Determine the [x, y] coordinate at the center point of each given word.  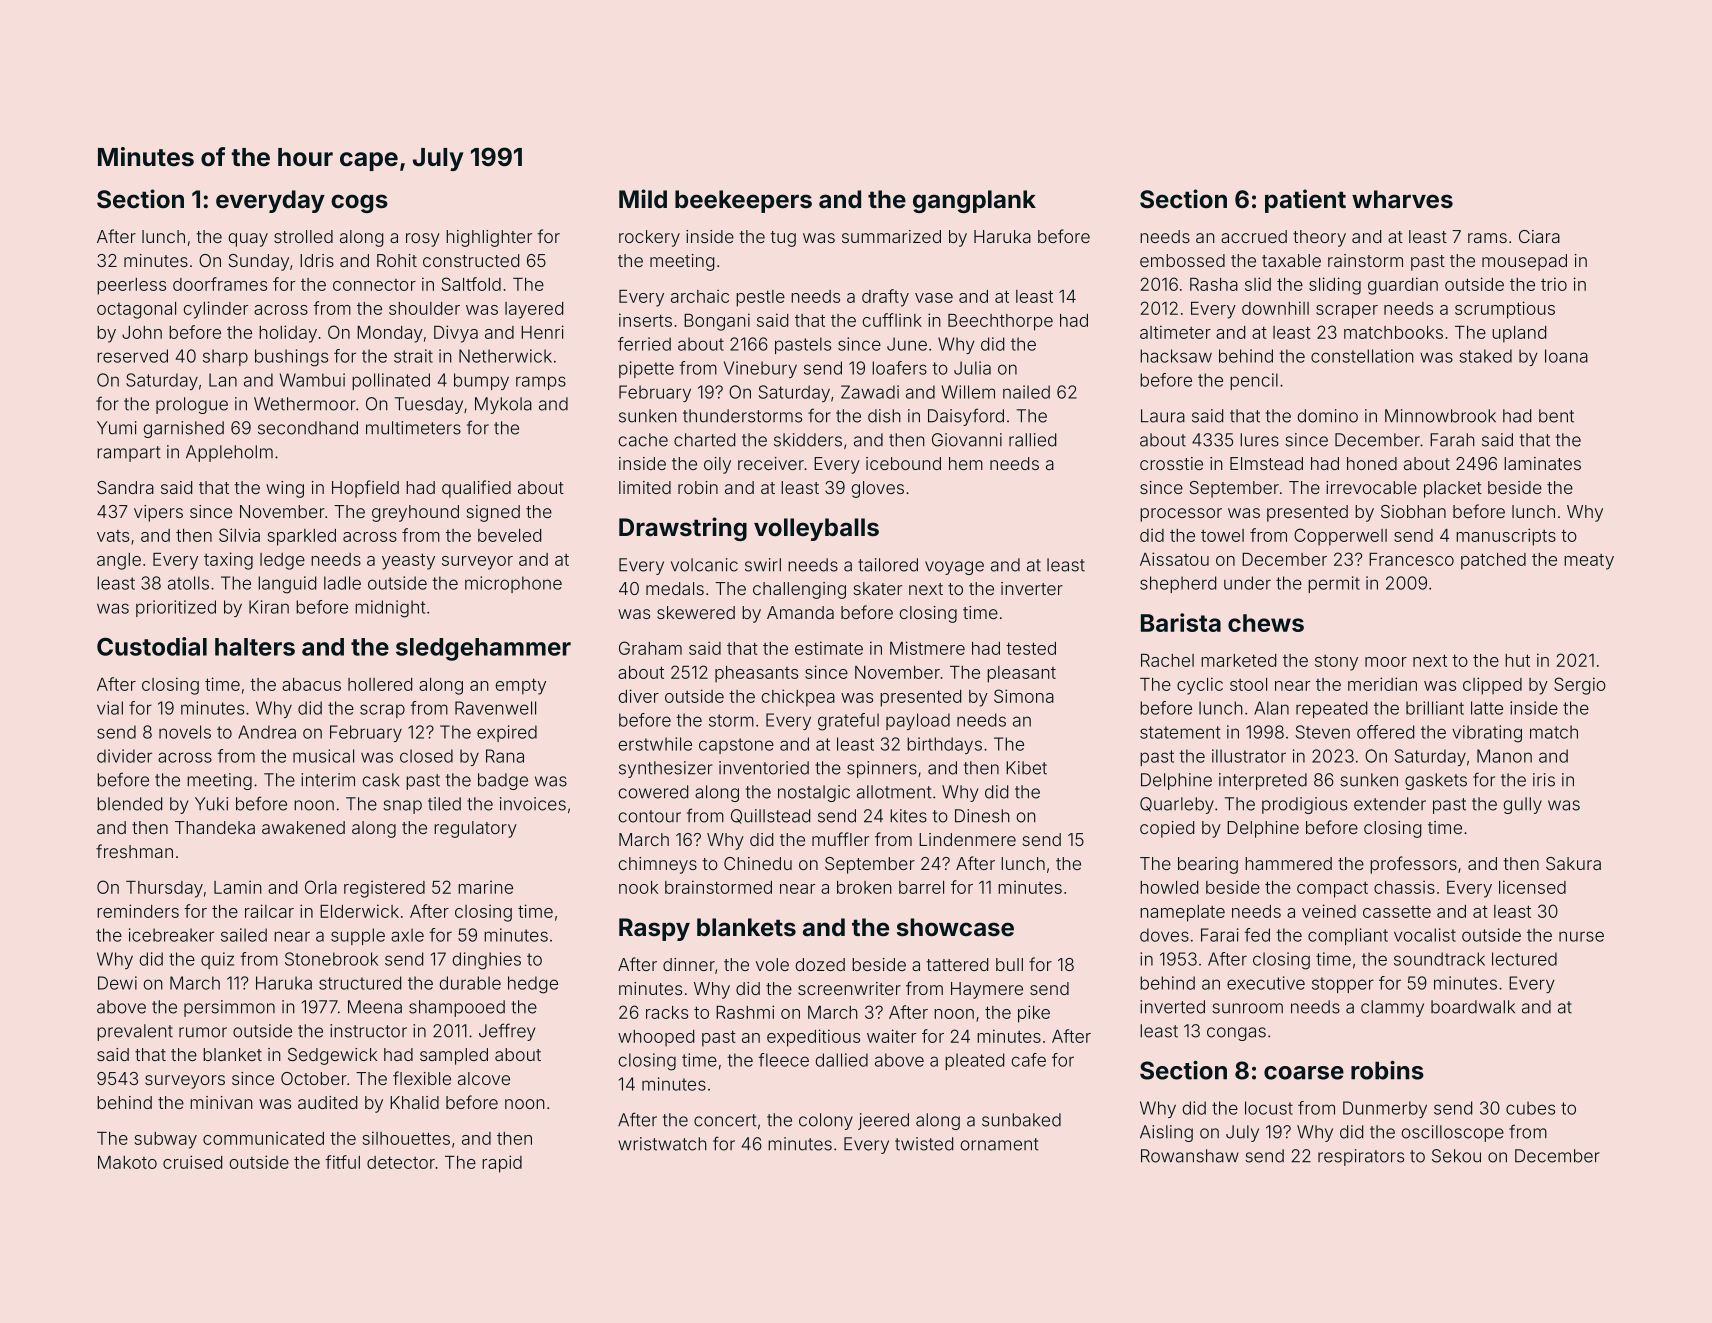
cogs [359, 203]
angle [119, 561]
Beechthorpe [1000, 322]
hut [1517, 660]
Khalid [414, 1102]
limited [645, 487]
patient [1305, 201]
